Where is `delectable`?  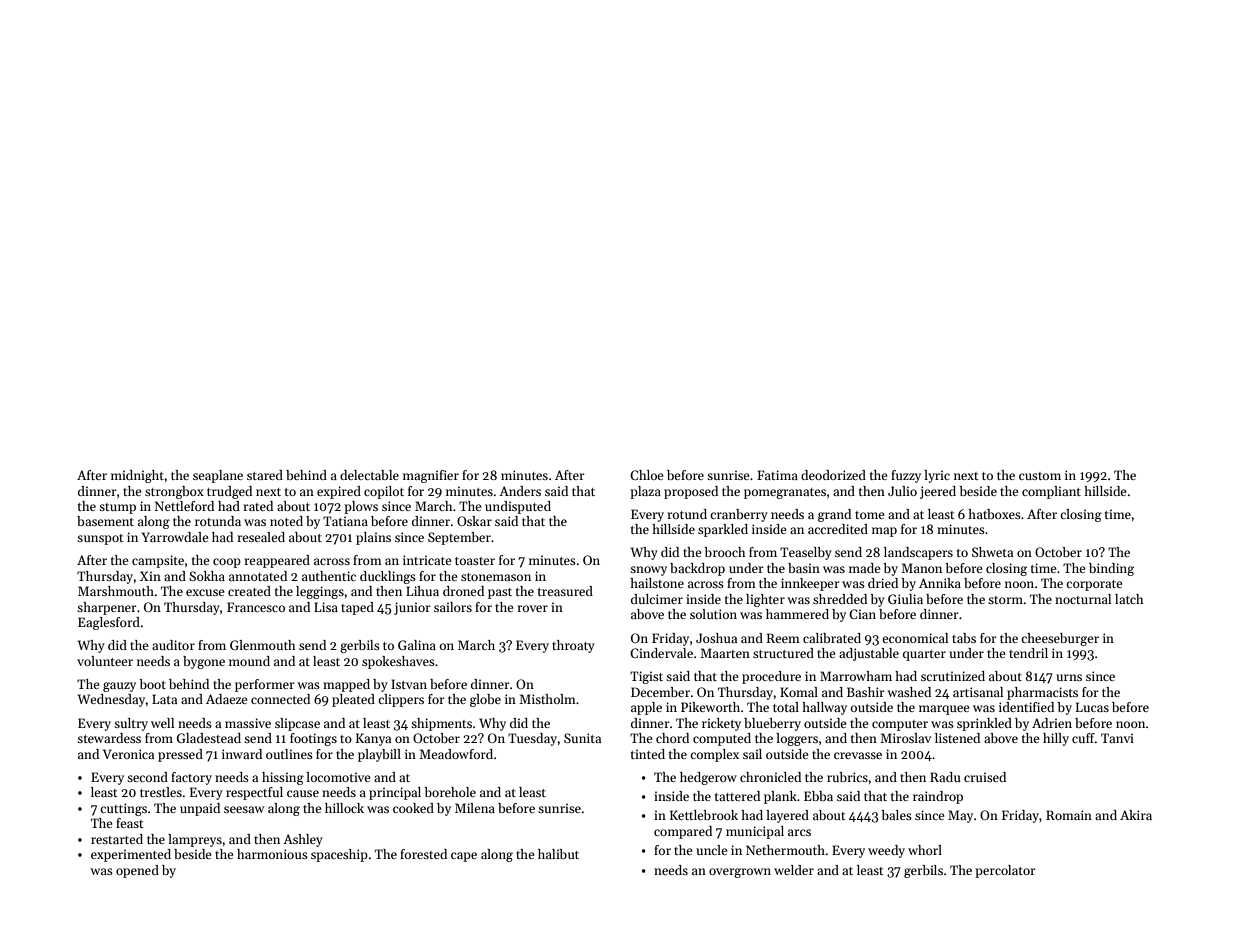
delectable is located at coordinates (369, 475).
